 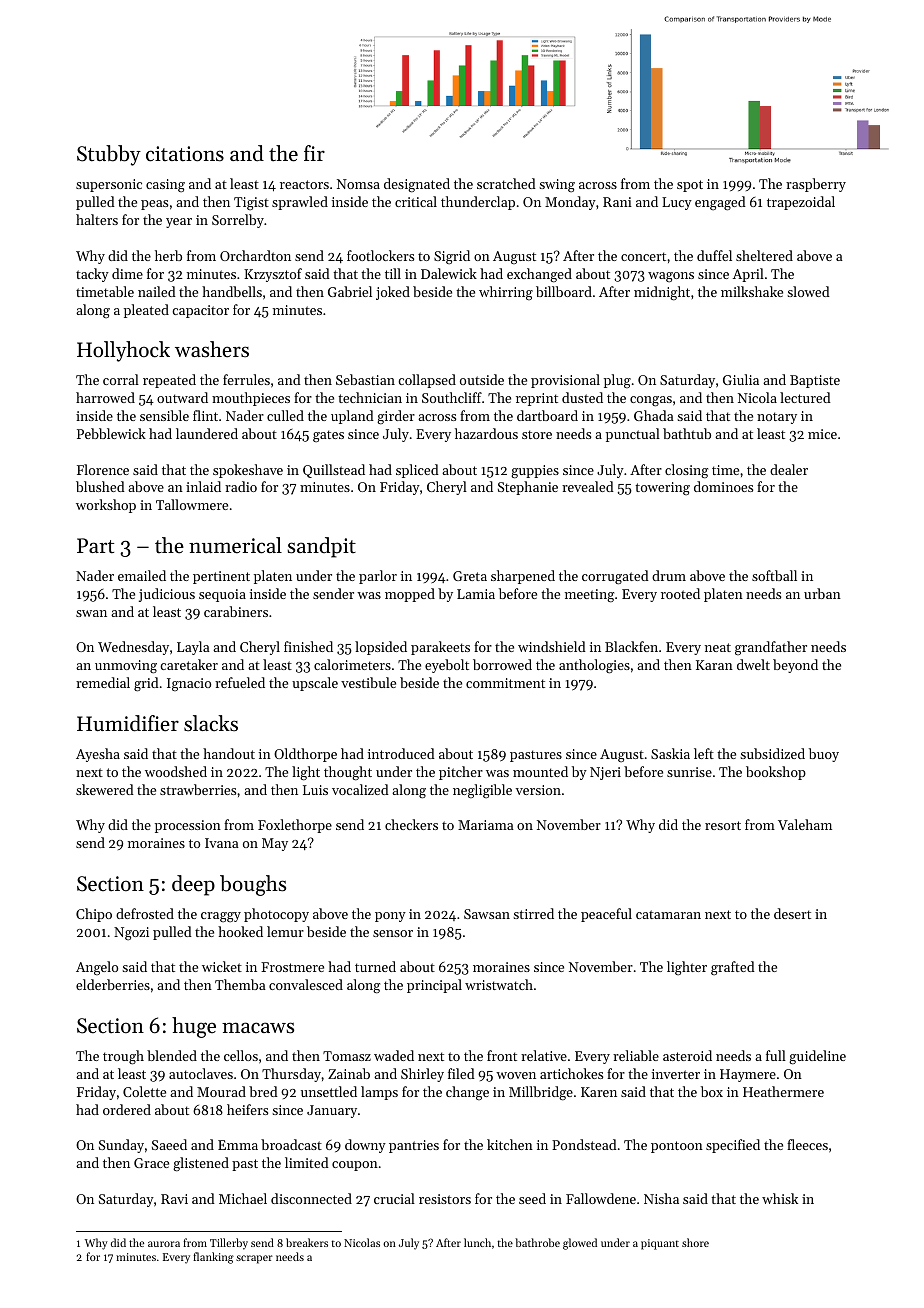 What do you see at coordinates (295, 826) in the screenshot?
I see `Foxlethorpe` at bounding box center [295, 826].
